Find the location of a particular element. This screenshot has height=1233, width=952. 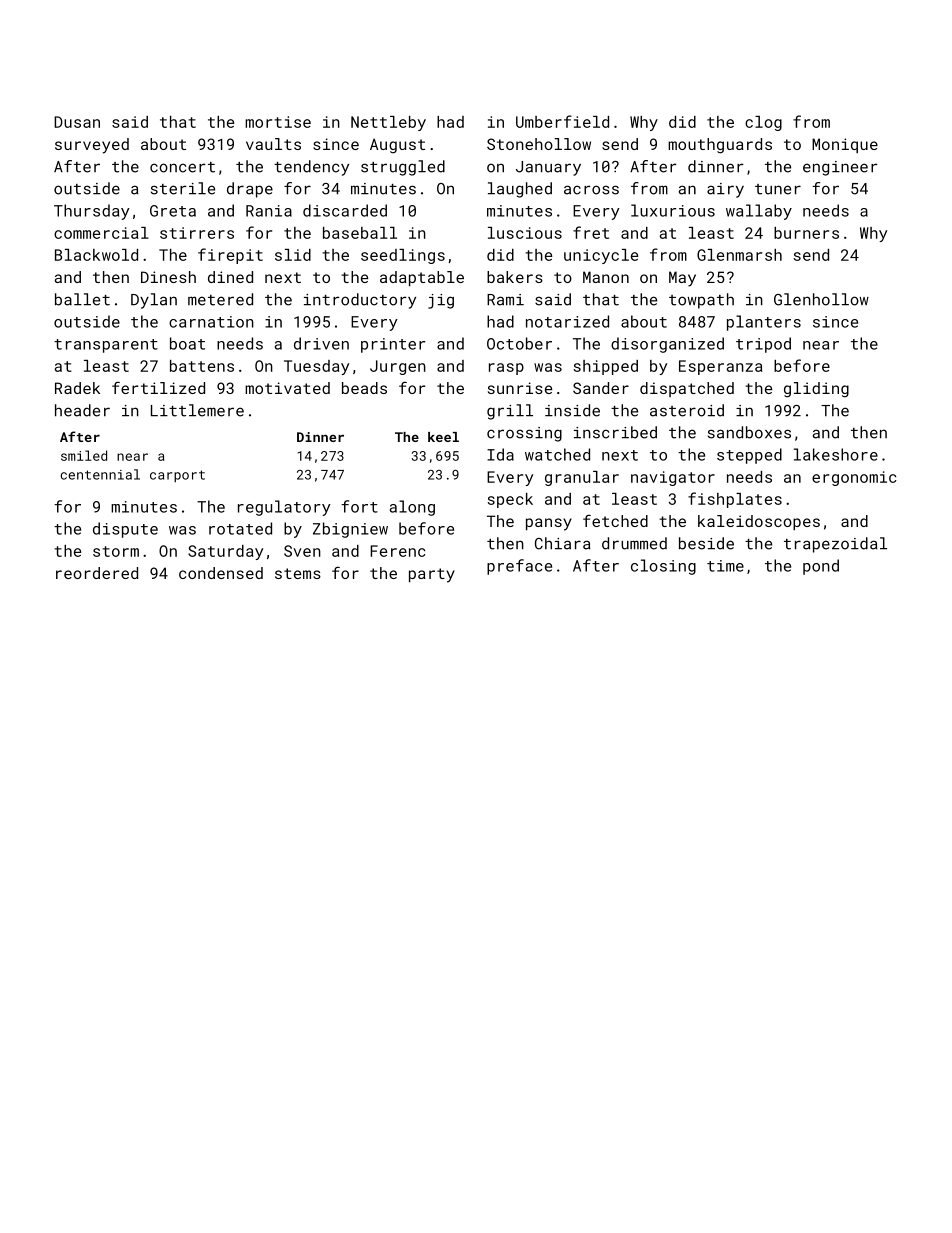

Rania is located at coordinates (269, 211).
